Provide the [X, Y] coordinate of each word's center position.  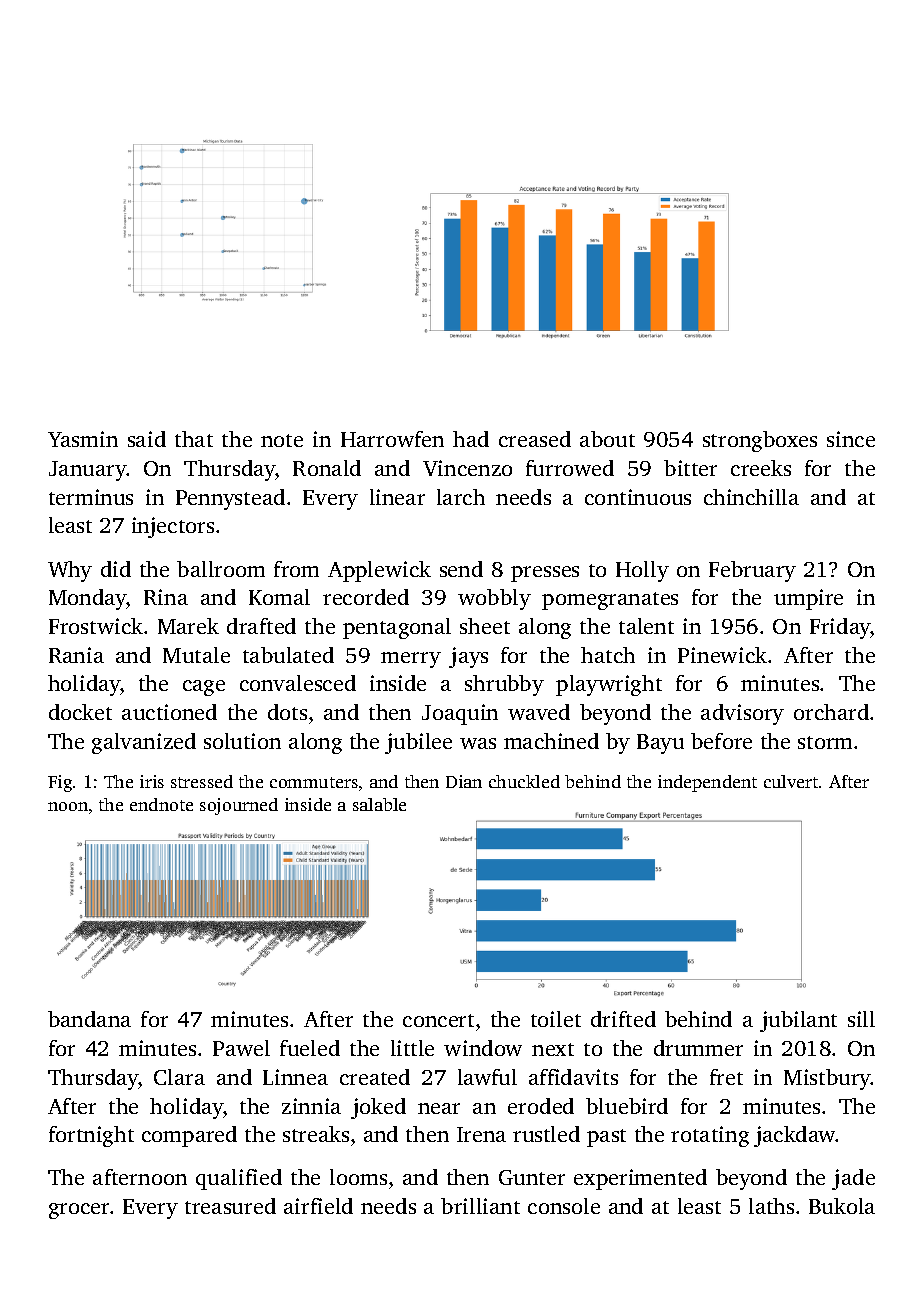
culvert [791, 781]
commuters [314, 782]
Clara [179, 1077]
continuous [638, 497]
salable [379, 804]
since [851, 439]
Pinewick [722, 655]
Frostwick [96, 626]
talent [646, 626]
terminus [91, 497]
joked [378, 1108]
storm [825, 742]
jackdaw [795, 1136]
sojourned [239, 806]
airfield [318, 1206]
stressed [202, 781]
